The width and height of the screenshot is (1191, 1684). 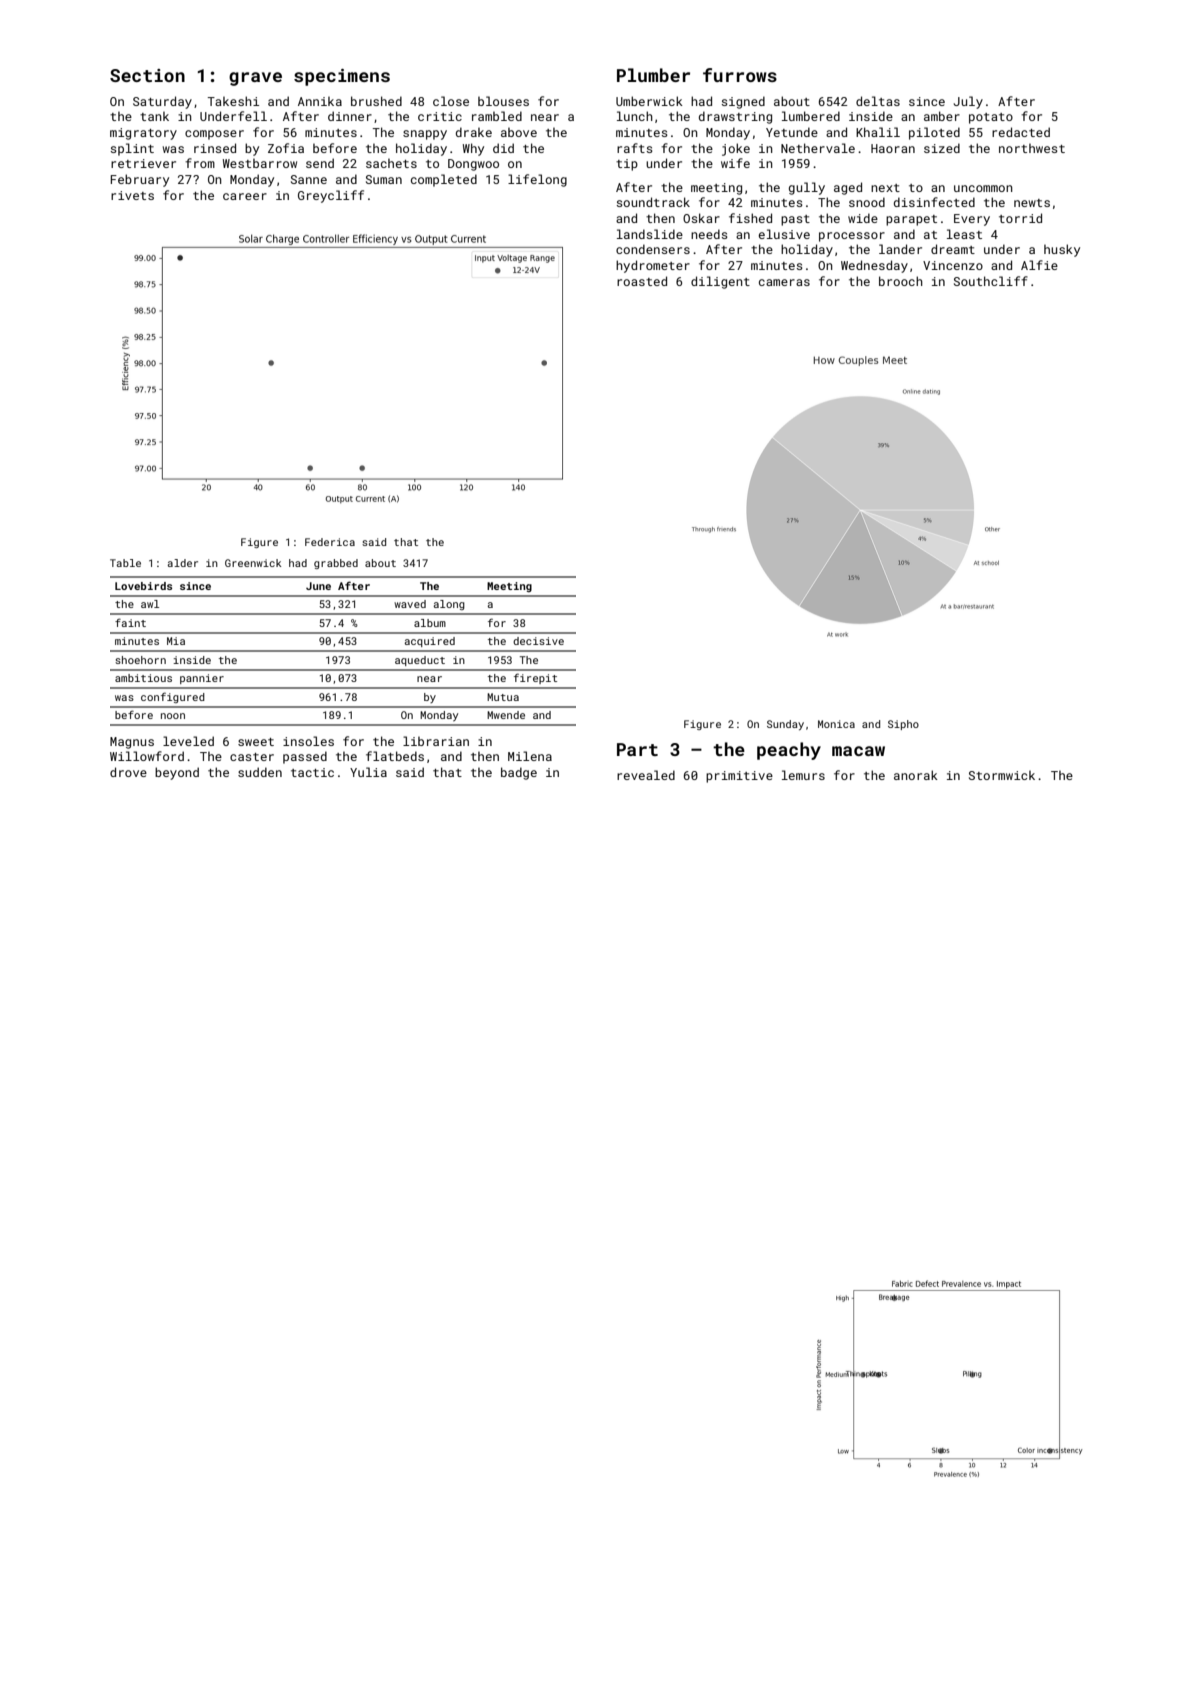 What do you see at coordinates (1002, 775) in the screenshot?
I see `Stormwick` at bounding box center [1002, 775].
